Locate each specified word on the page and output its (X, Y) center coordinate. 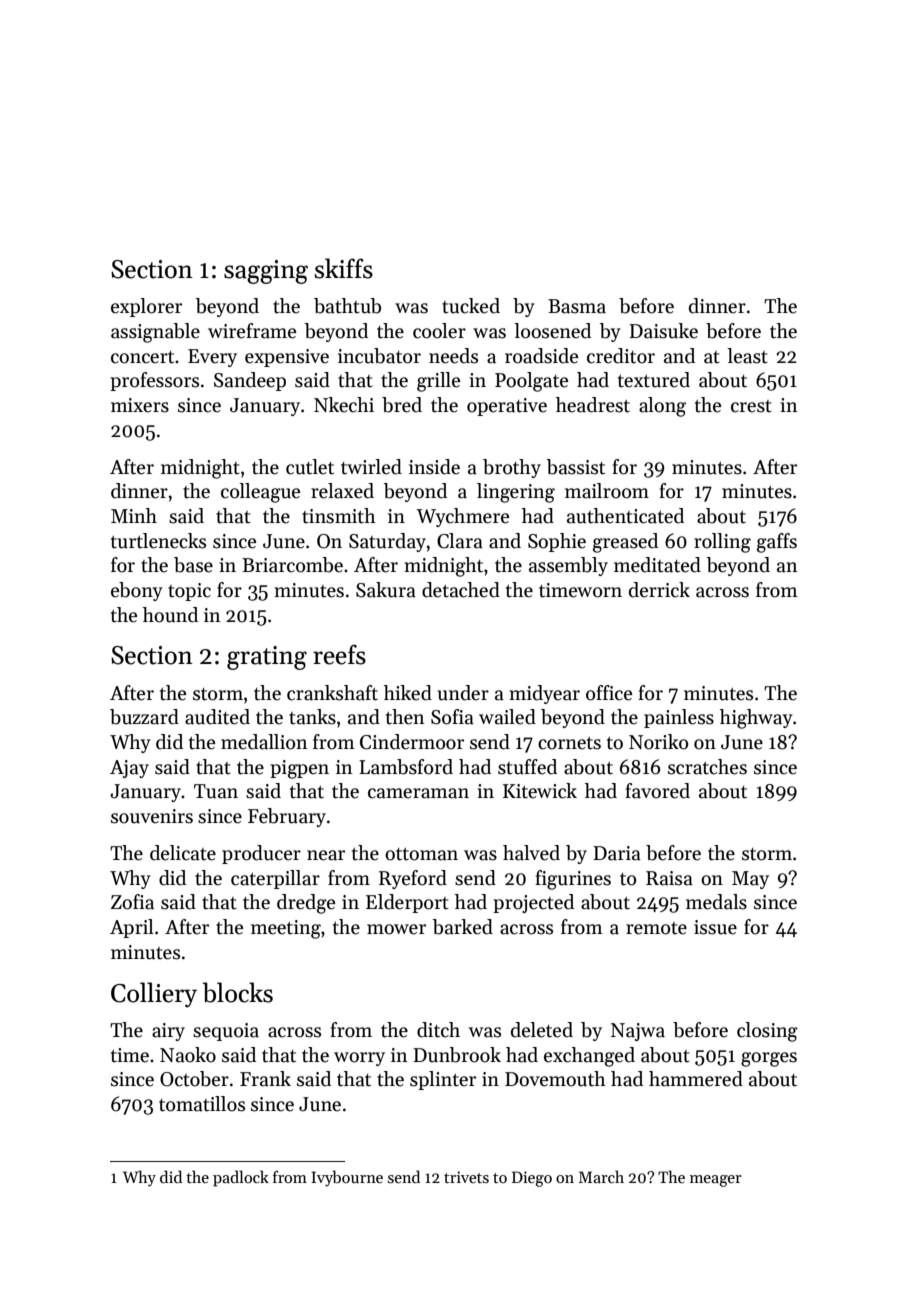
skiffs (344, 268)
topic (189, 592)
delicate (183, 853)
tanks (312, 717)
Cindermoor (412, 742)
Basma (577, 306)
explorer (146, 307)
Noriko (658, 742)
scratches (707, 767)
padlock (241, 1178)
